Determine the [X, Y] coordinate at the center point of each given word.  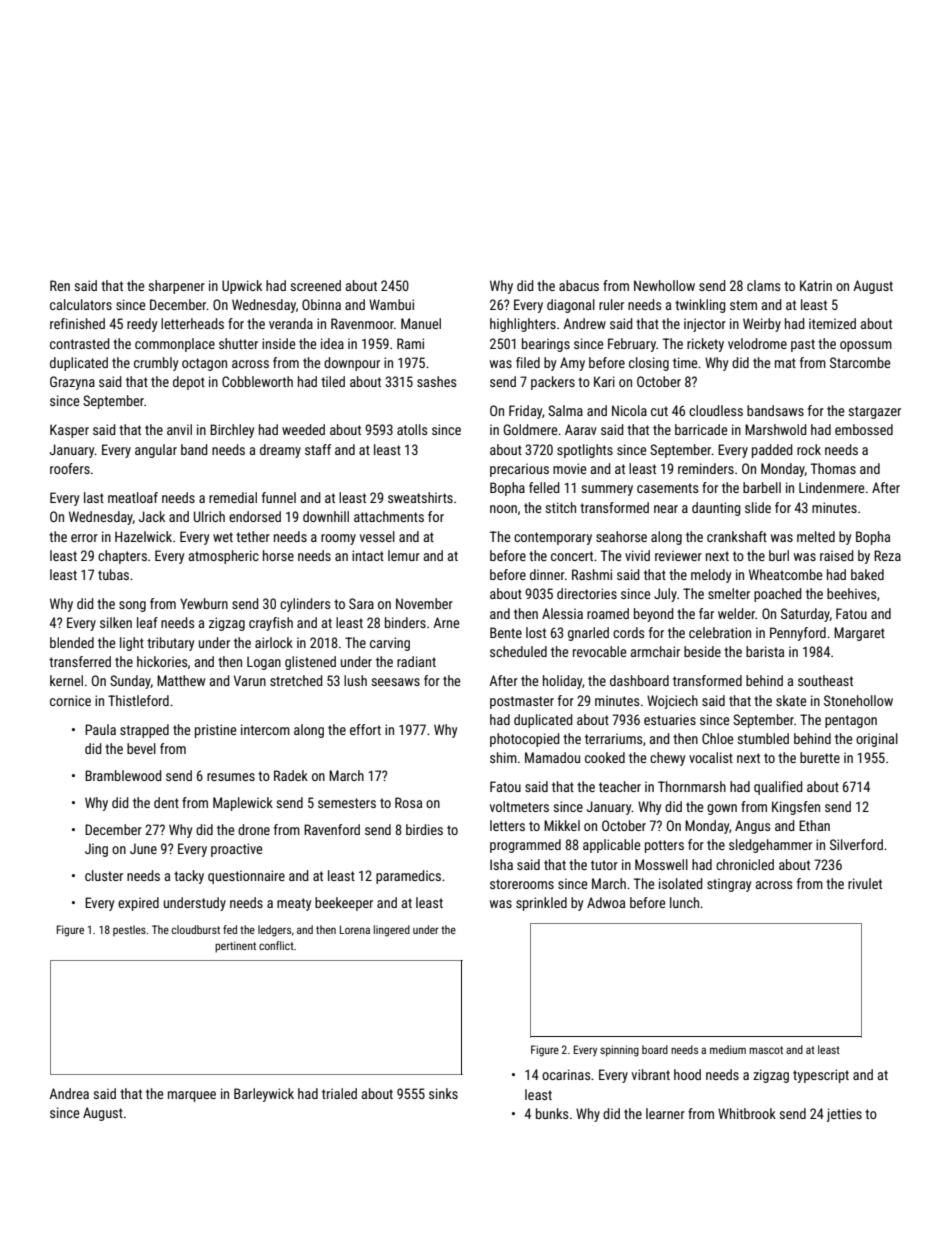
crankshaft [737, 536]
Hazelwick [143, 536]
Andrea [69, 1093]
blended [72, 642]
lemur [404, 555]
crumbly [156, 364]
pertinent [235, 947]
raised [837, 555]
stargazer [874, 412]
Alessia [562, 613]
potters [664, 846]
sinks [443, 1093]
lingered [391, 931]
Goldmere [531, 429]
